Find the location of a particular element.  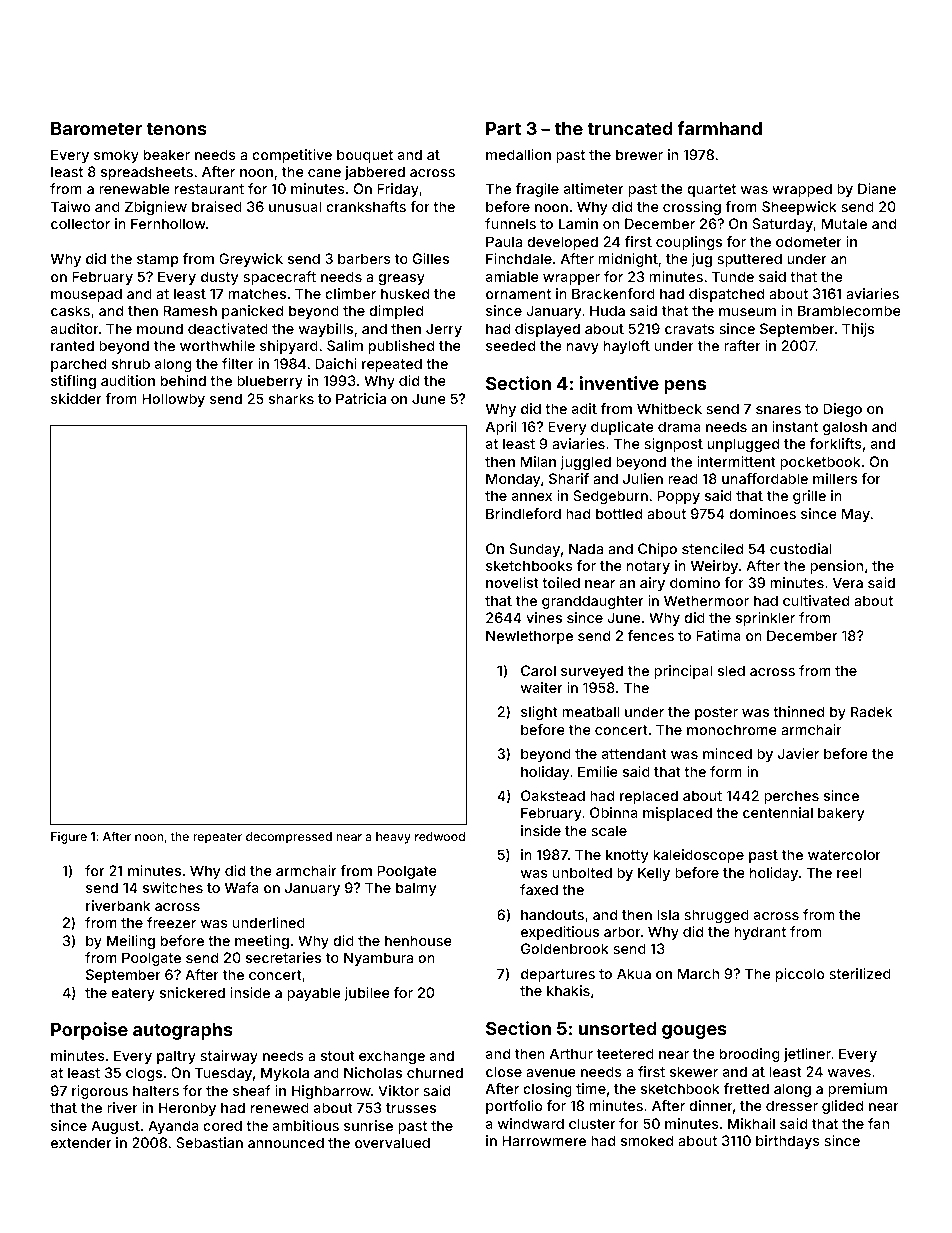

jabbered is located at coordinates (375, 173).
